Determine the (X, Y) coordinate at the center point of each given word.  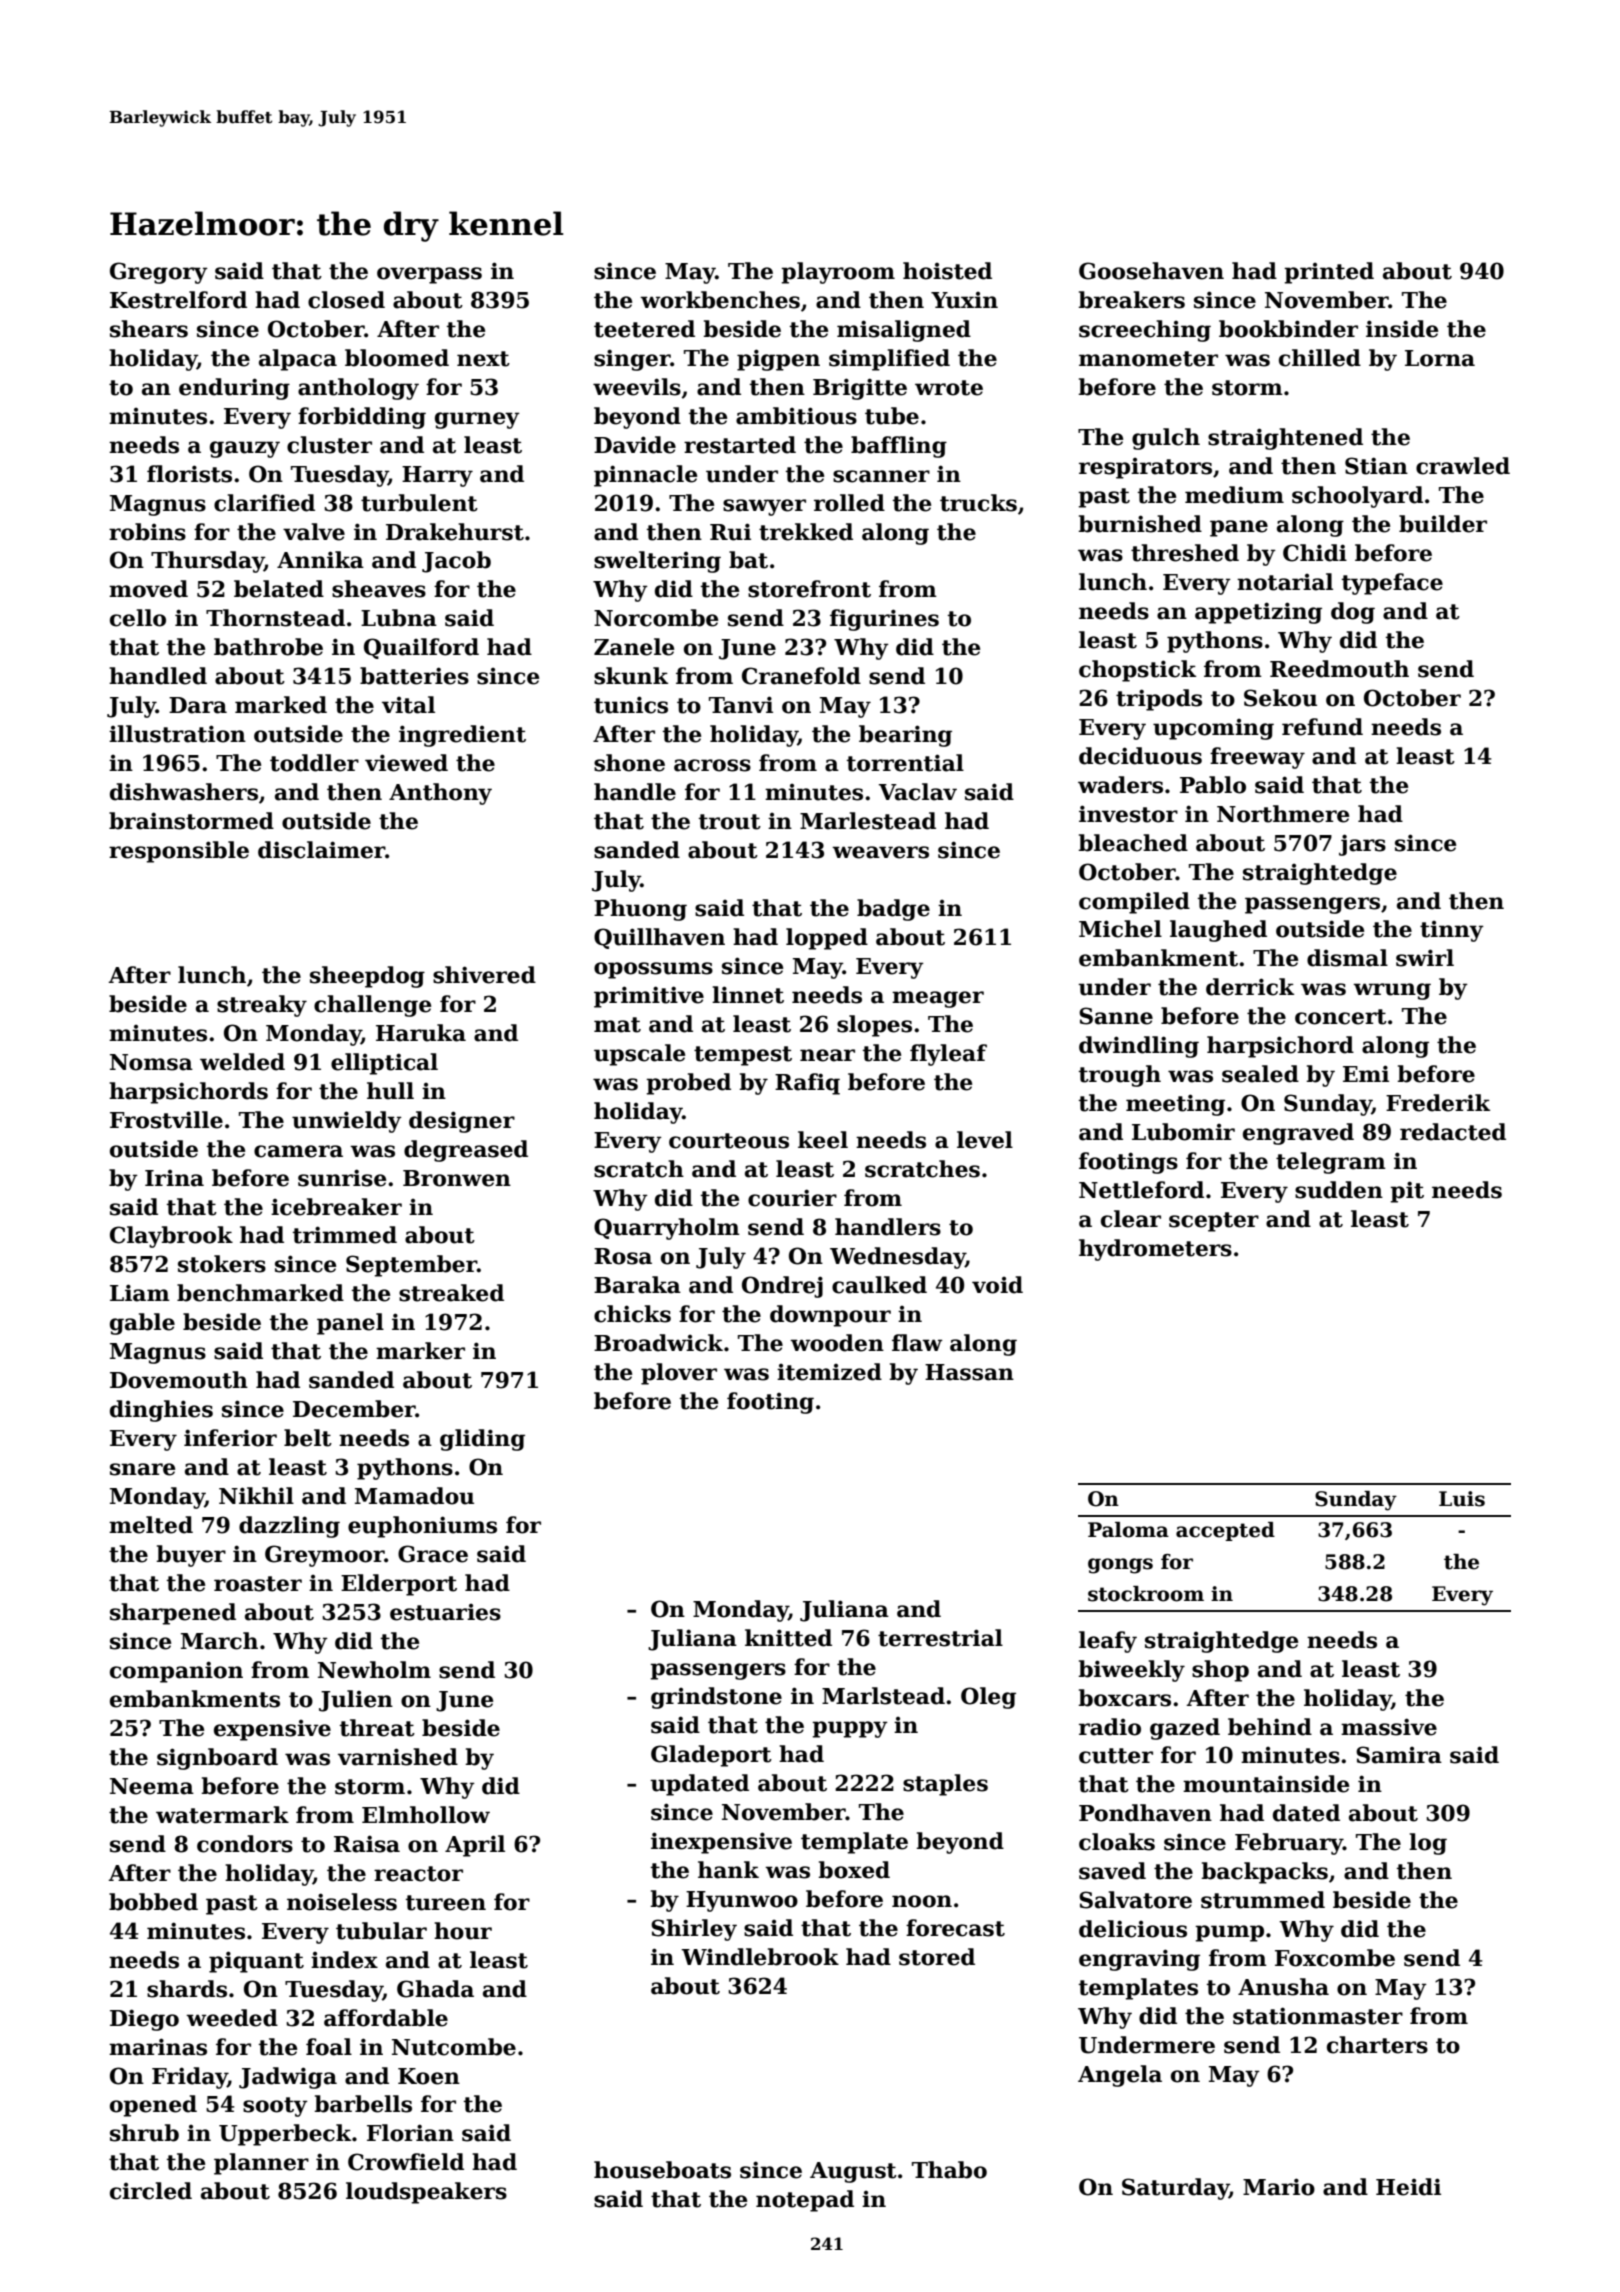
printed (1329, 273)
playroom (838, 273)
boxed (854, 1870)
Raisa (367, 1844)
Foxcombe (1335, 1958)
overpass (429, 275)
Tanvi (741, 705)
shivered (484, 975)
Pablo (1213, 785)
